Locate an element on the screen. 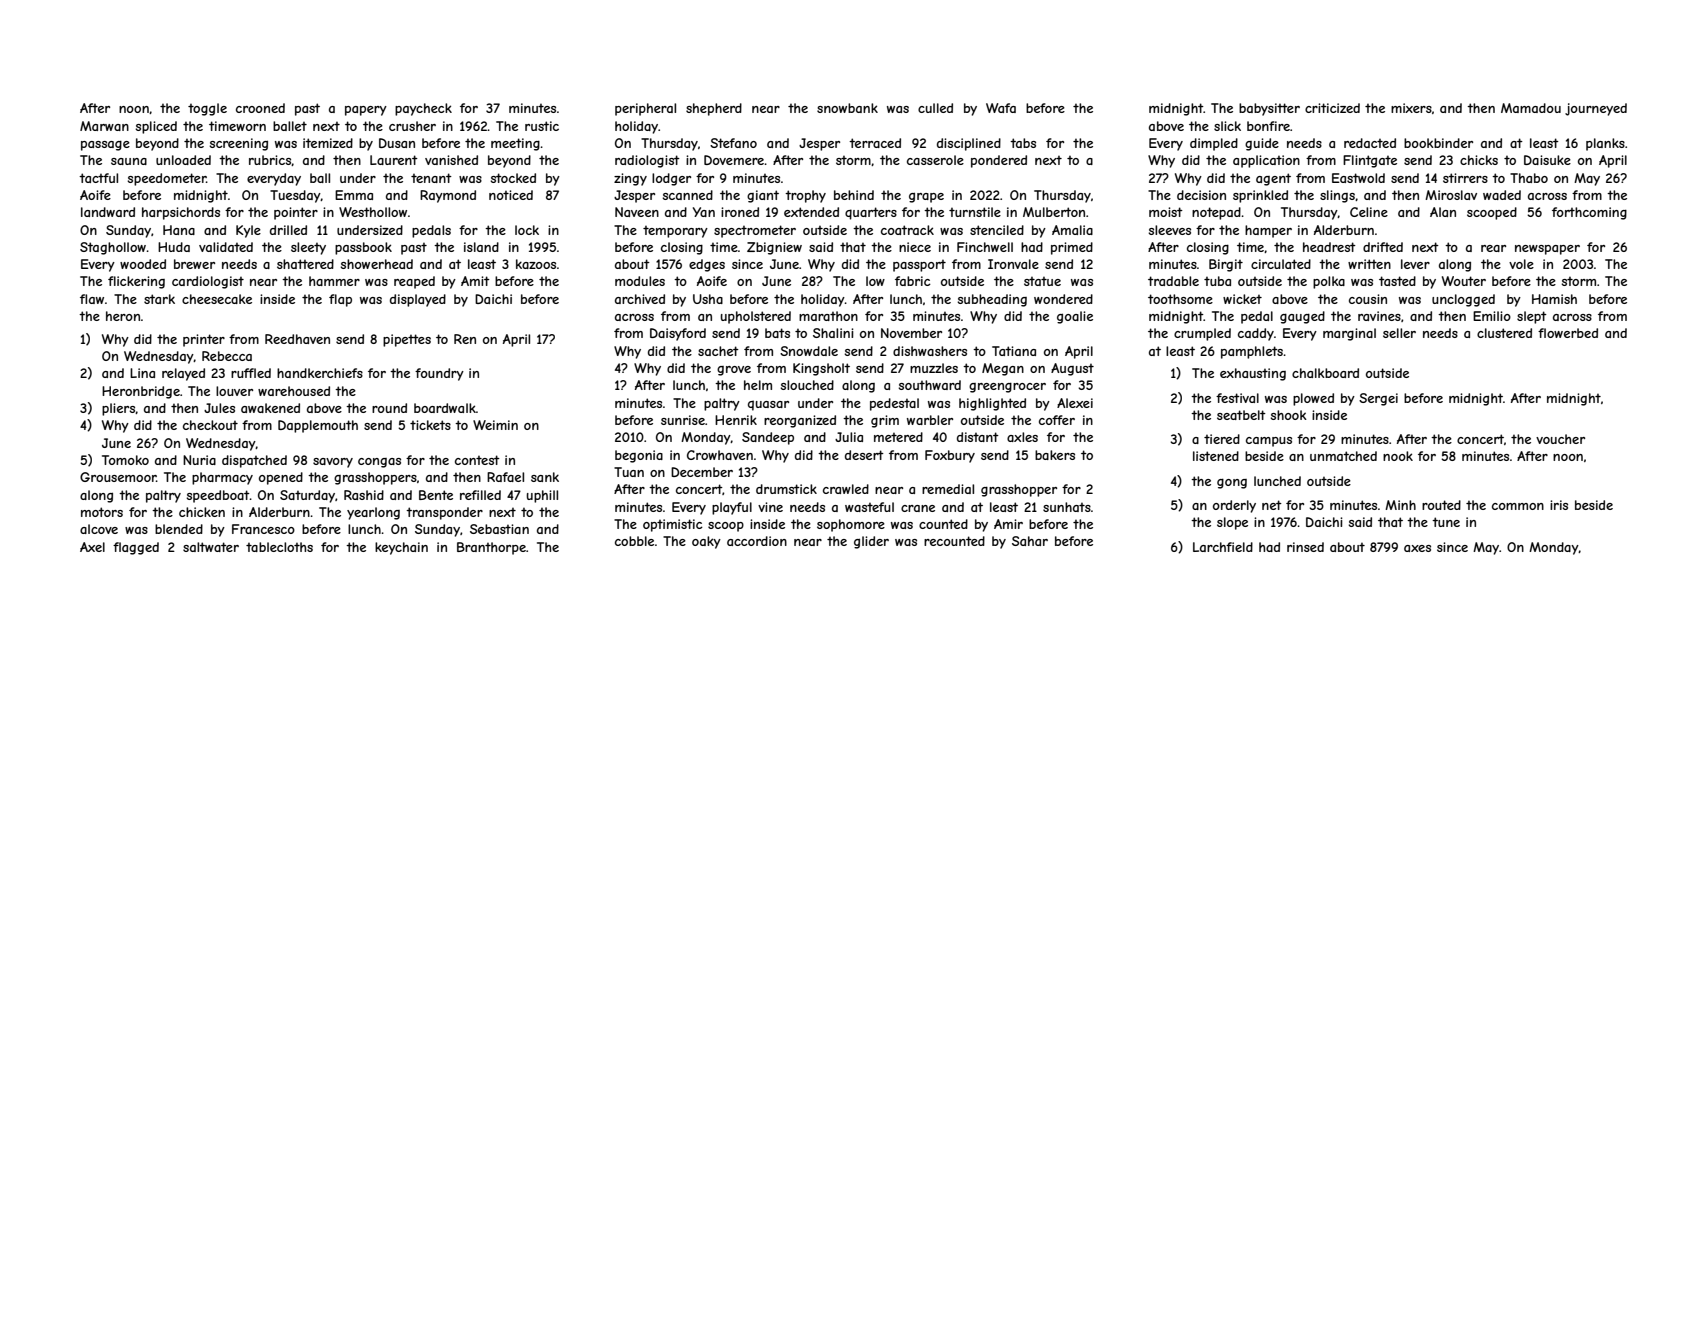 The image size is (1708, 1320). tabs is located at coordinates (1023, 143).
